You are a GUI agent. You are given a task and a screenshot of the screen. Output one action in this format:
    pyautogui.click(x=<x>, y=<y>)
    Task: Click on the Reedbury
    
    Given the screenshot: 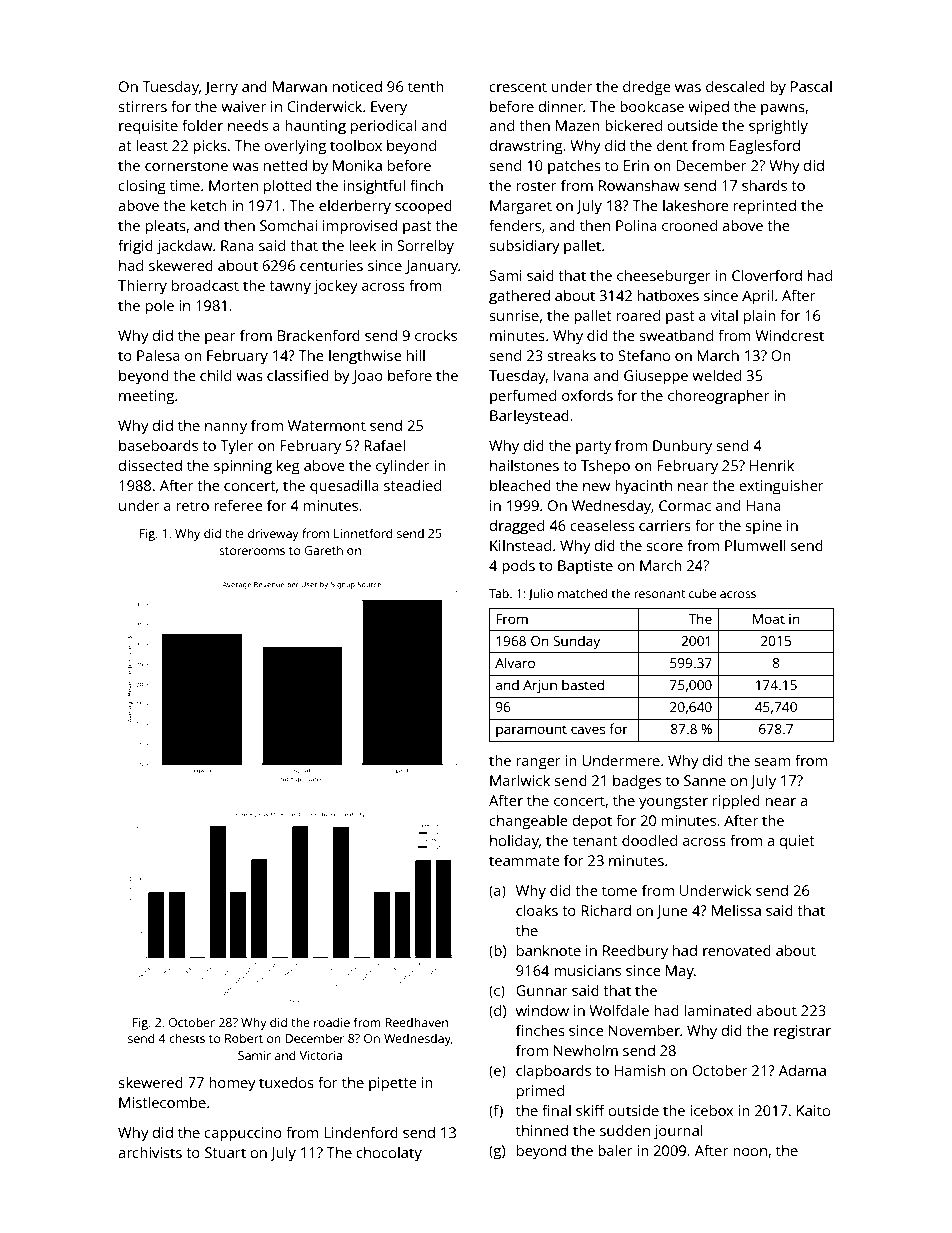 What is the action you would take?
    pyautogui.click(x=635, y=952)
